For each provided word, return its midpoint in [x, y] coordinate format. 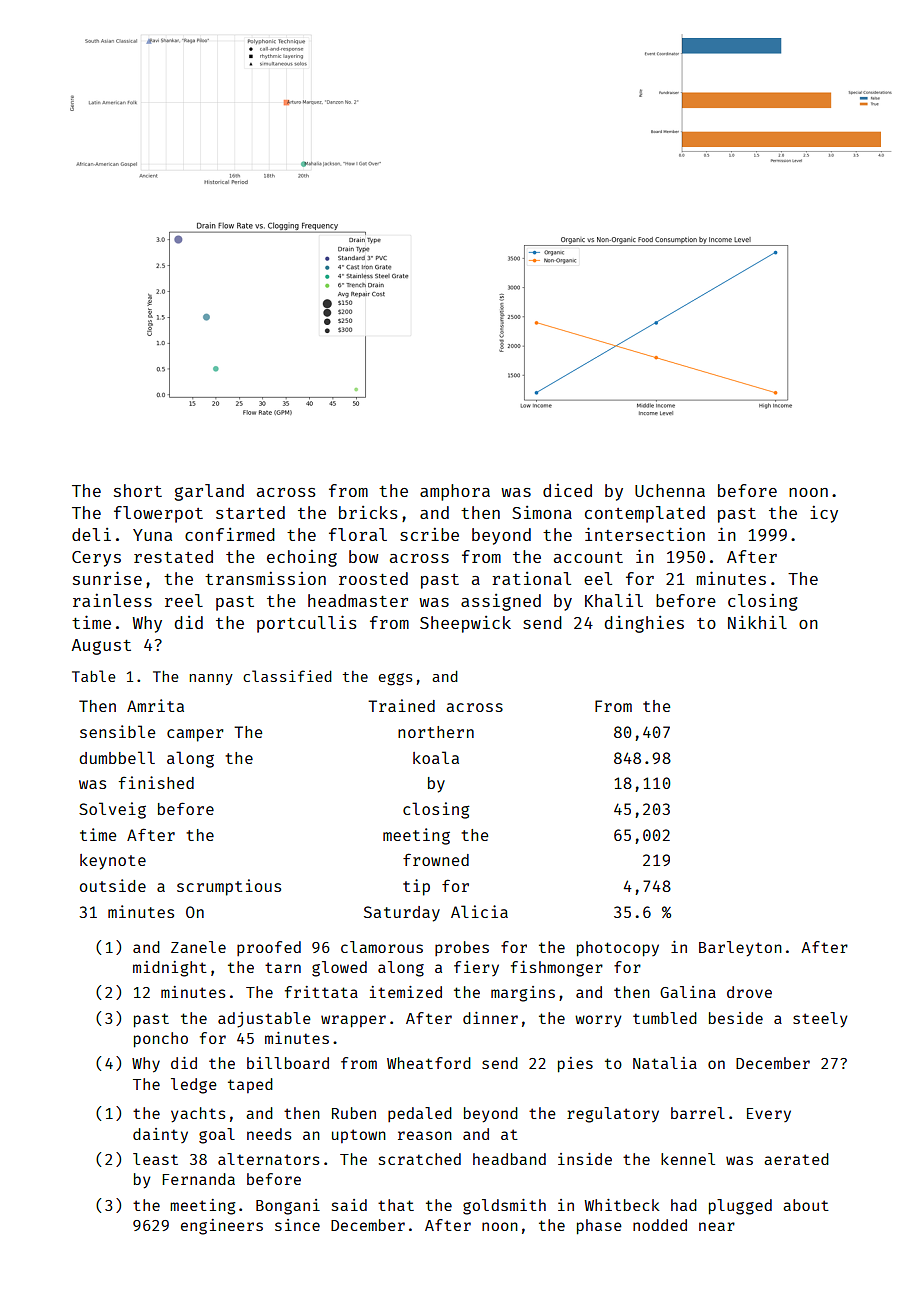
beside [736, 1018]
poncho [161, 1040]
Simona [542, 512]
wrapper [353, 1021]
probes [462, 948]
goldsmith [504, 1207]
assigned [501, 602]
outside [113, 885]
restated [173, 556]
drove [749, 992]
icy [824, 514]
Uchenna [670, 490]
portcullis [307, 624]
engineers [222, 1227]
